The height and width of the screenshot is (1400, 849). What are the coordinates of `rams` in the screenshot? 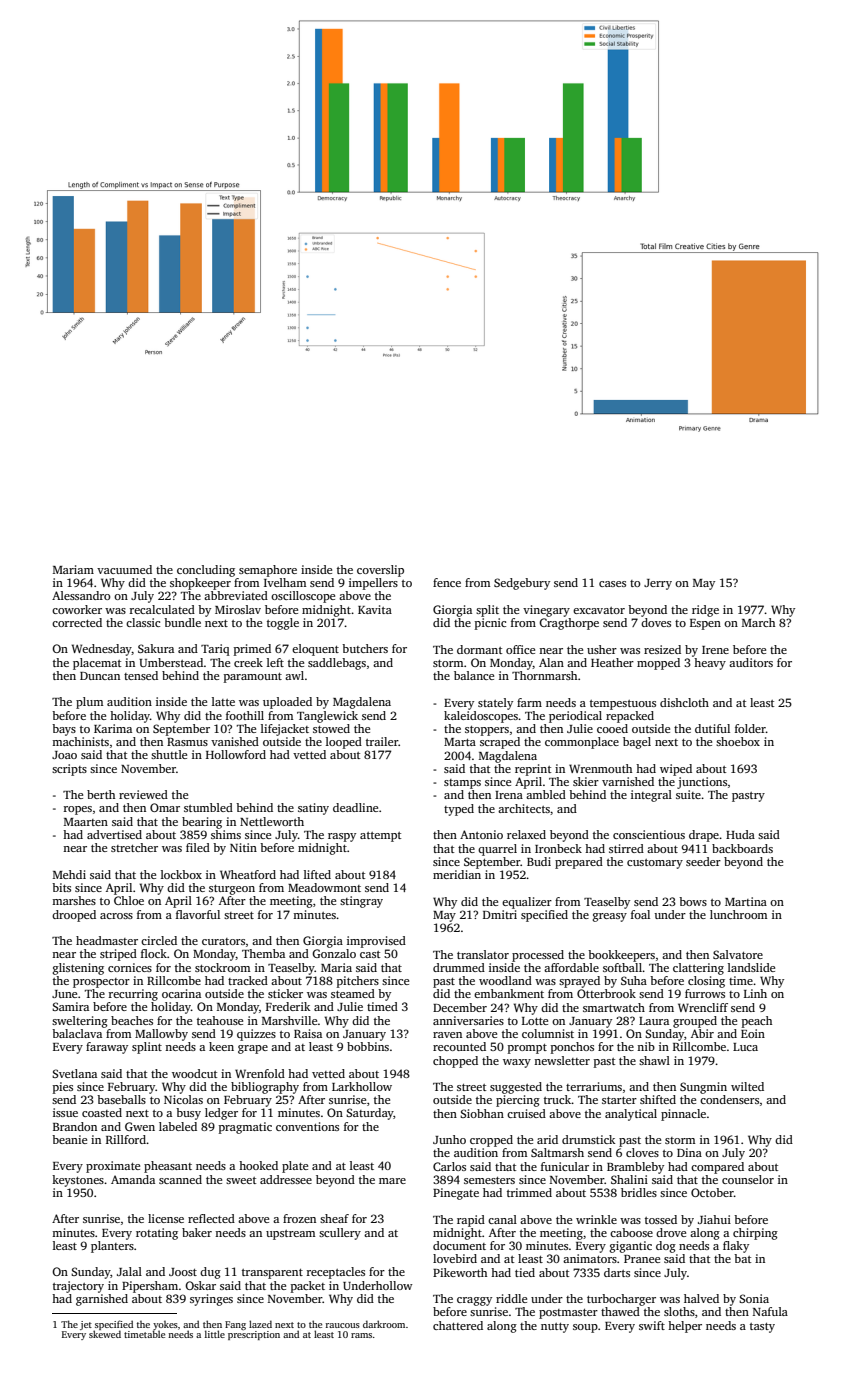 It's located at (361, 1335).
